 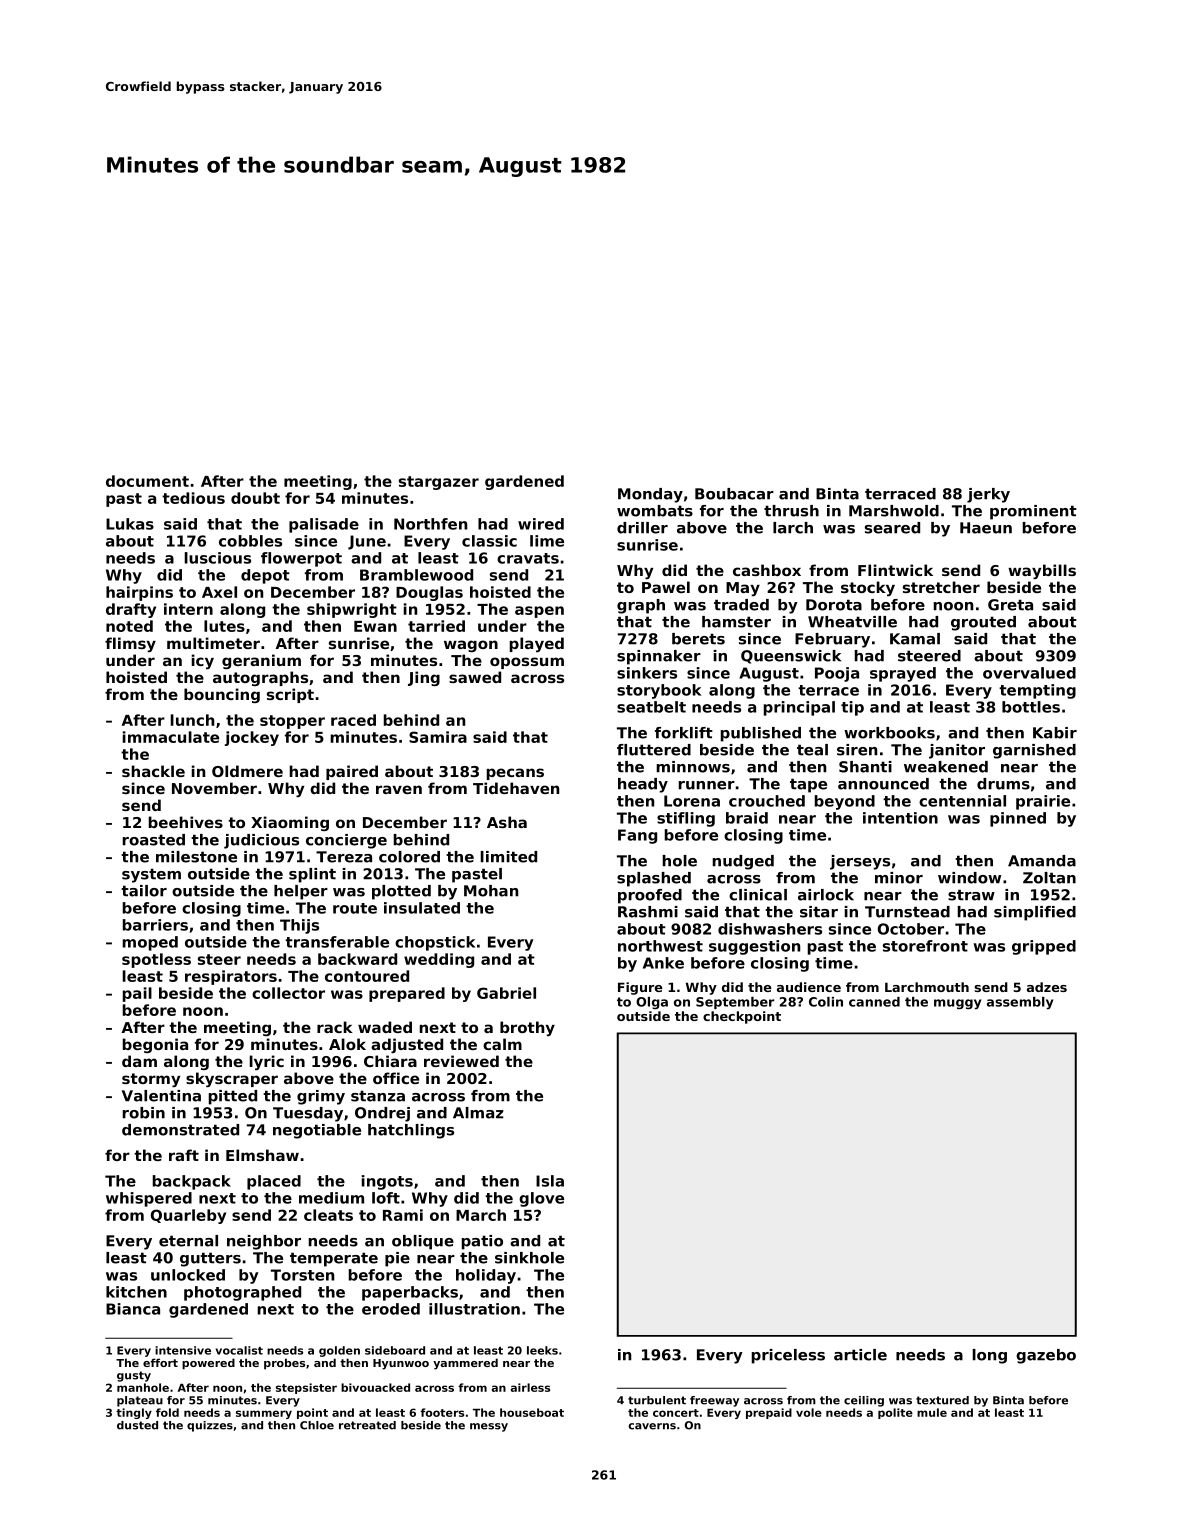 What do you see at coordinates (1049, 878) in the screenshot?
I see `Zoltan` at bounding box center [1049, 878].
